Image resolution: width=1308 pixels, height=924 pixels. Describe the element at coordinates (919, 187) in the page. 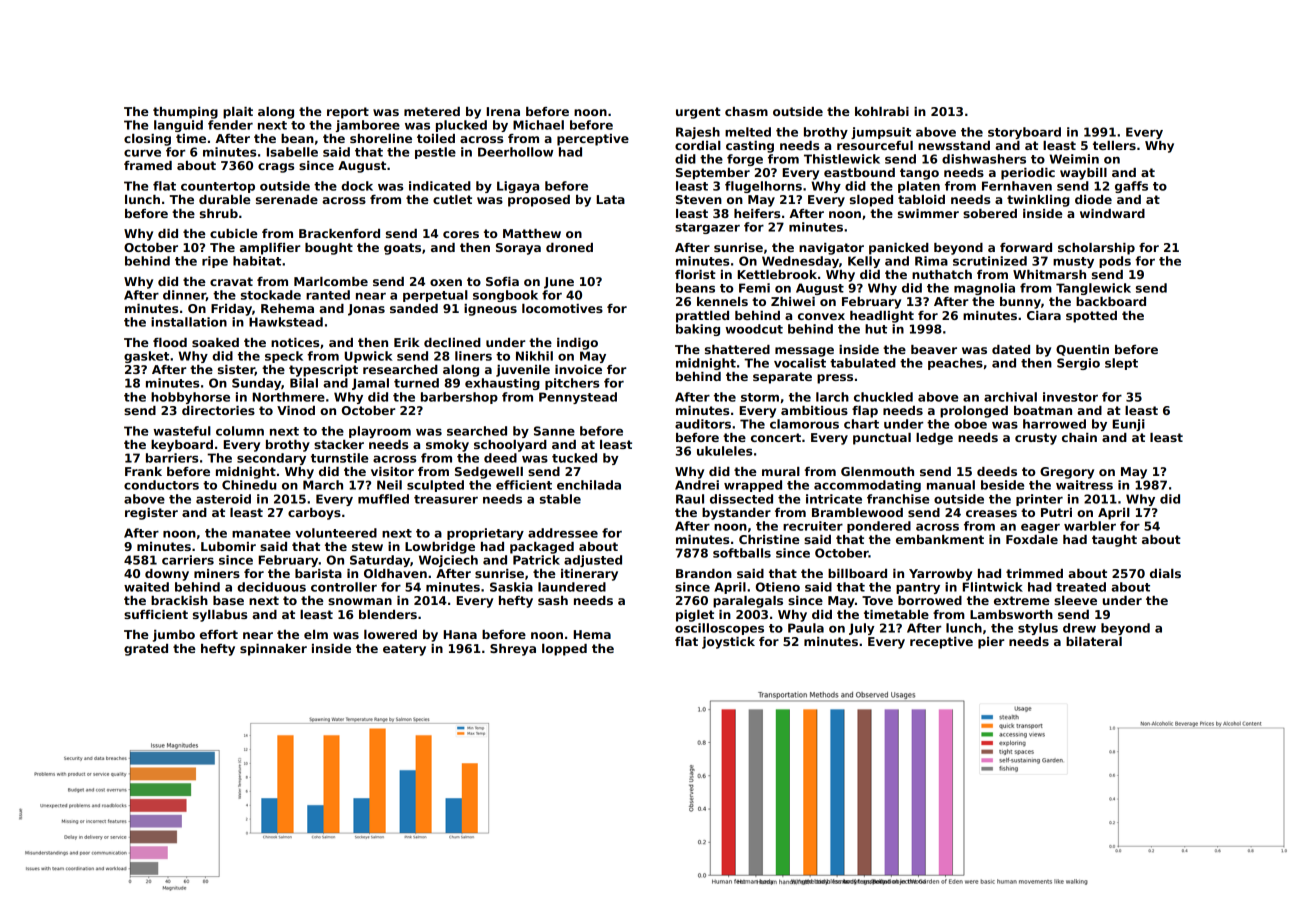

I see `platen` at that location.
